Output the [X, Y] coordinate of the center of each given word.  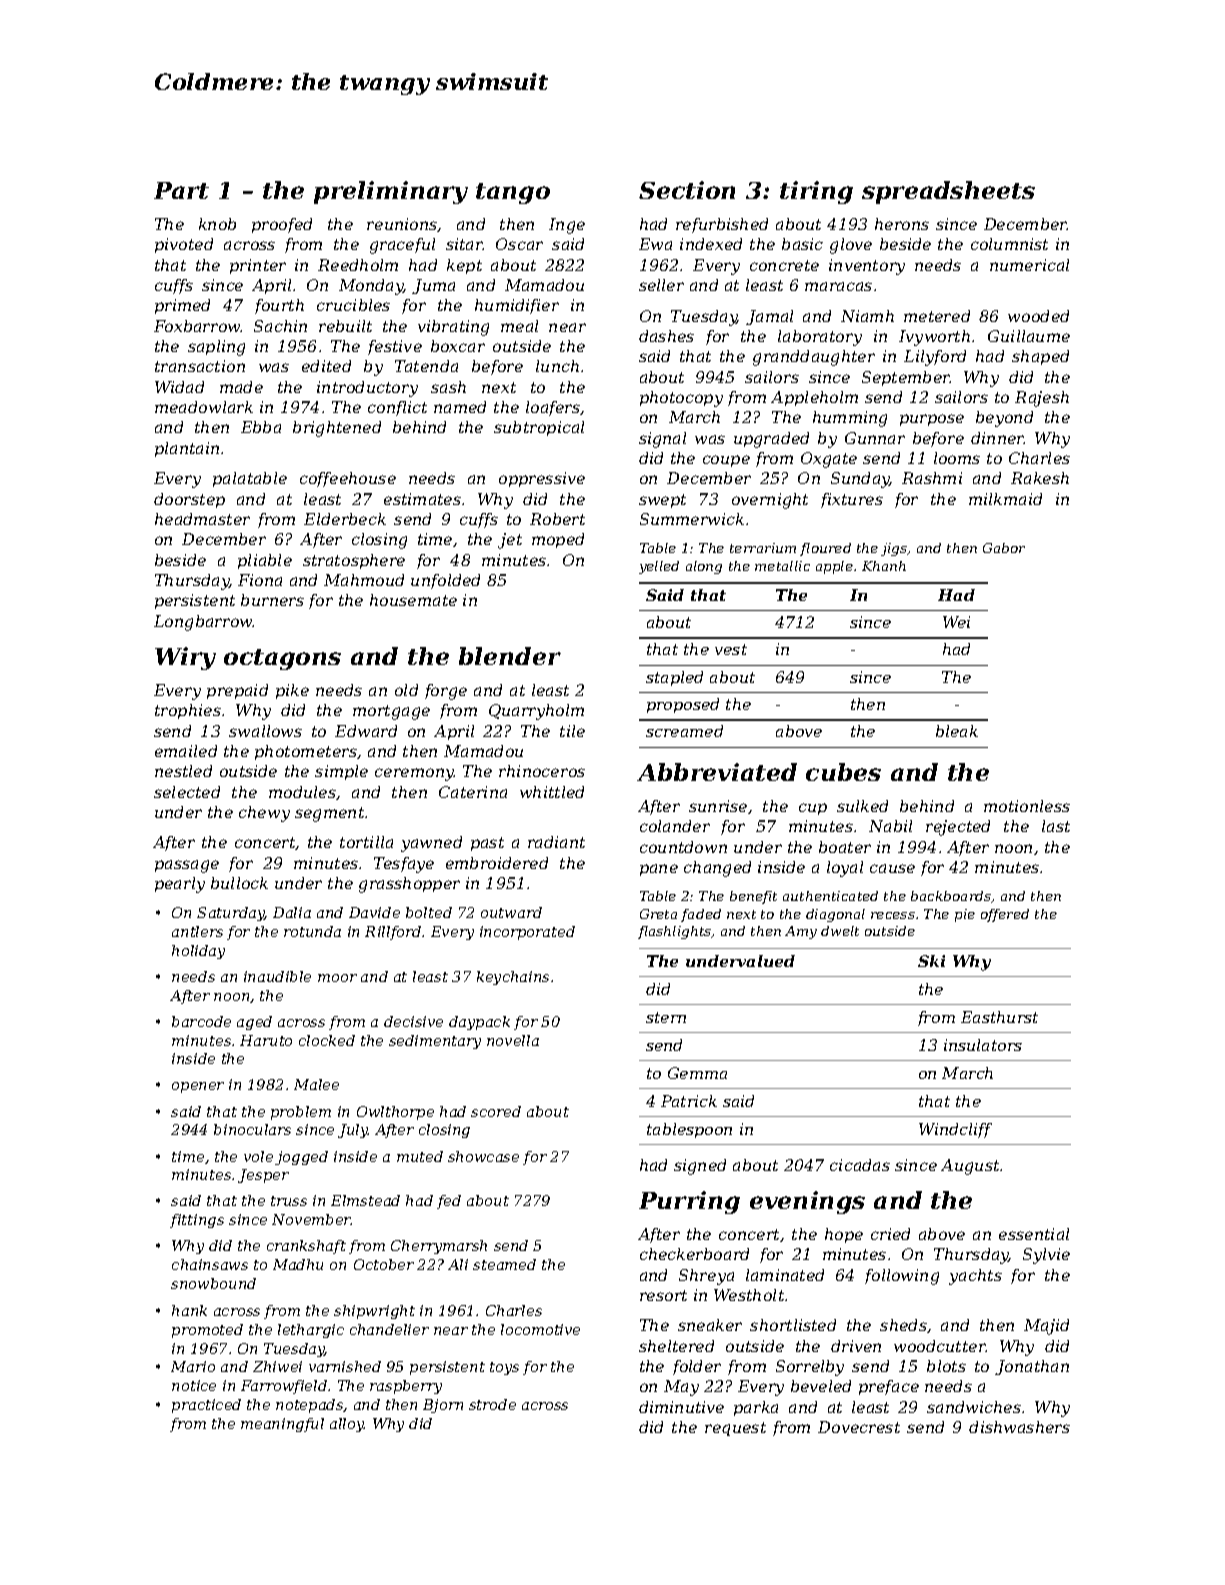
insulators [983, 1045]
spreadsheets [948, 192]
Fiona [260, 580]
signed [700, 1167]
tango [513, 193]
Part [181, 190]
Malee [316, 1084]
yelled [659, 567]
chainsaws [210, 1264]
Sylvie [1046, 1256]
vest [731, 649]
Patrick [689, 1101]
